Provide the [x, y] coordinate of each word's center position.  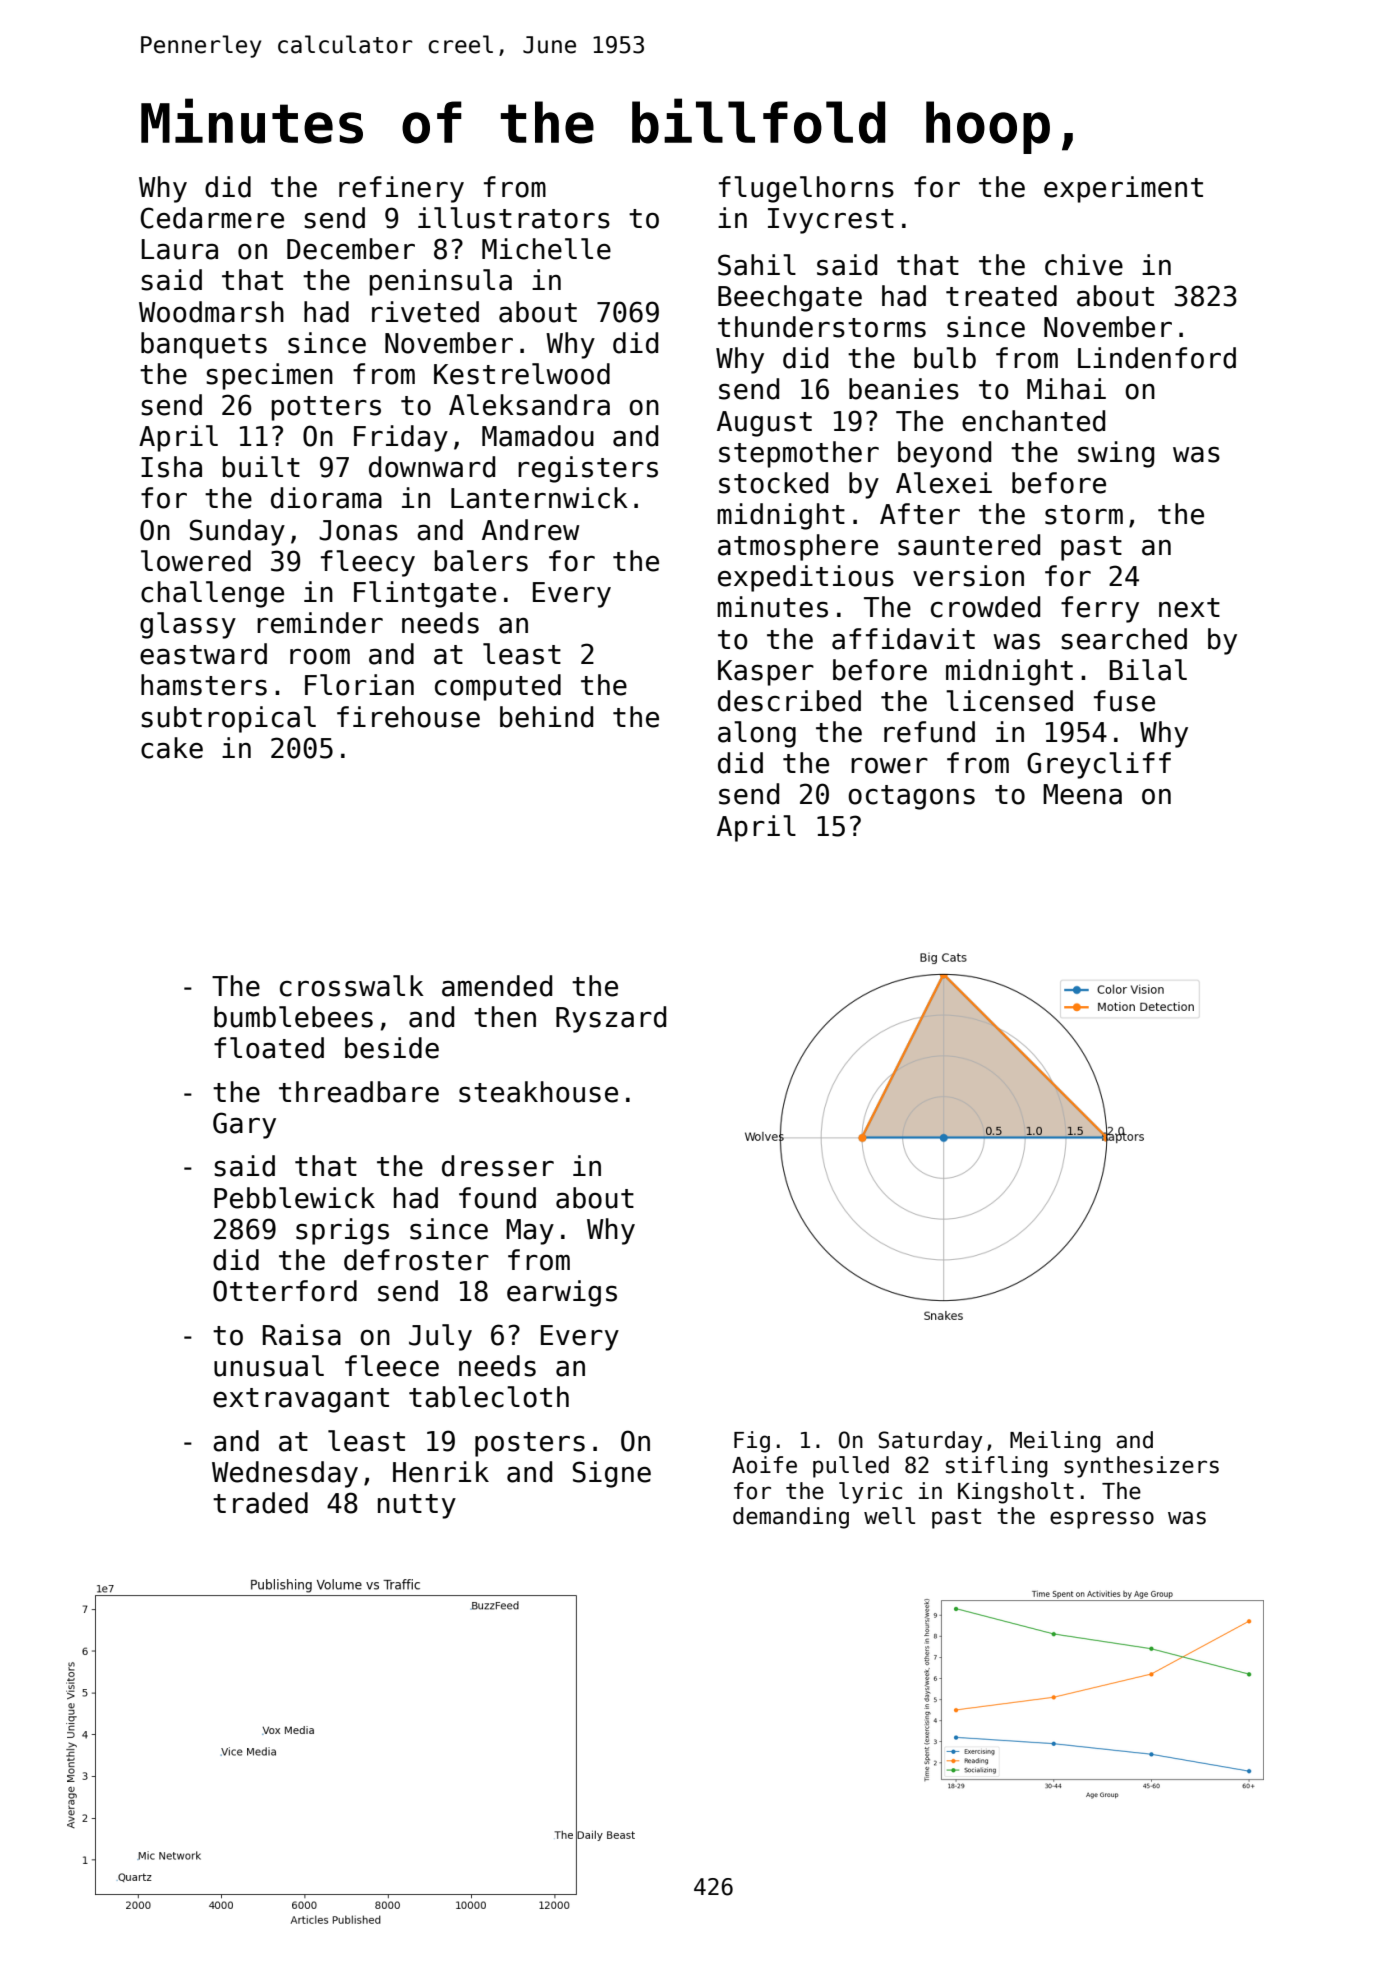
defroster [416, 1260]
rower [889, 766]
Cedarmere [212, 218]
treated [1001, 296]
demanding [791, 1518]
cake [172, 748]
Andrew [530, 530]
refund [929, 732]
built [261, 467]
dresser [498, 1166]
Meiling [1055, 1442]
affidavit [903, 639]
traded [260, 1503]
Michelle [546, 249]
